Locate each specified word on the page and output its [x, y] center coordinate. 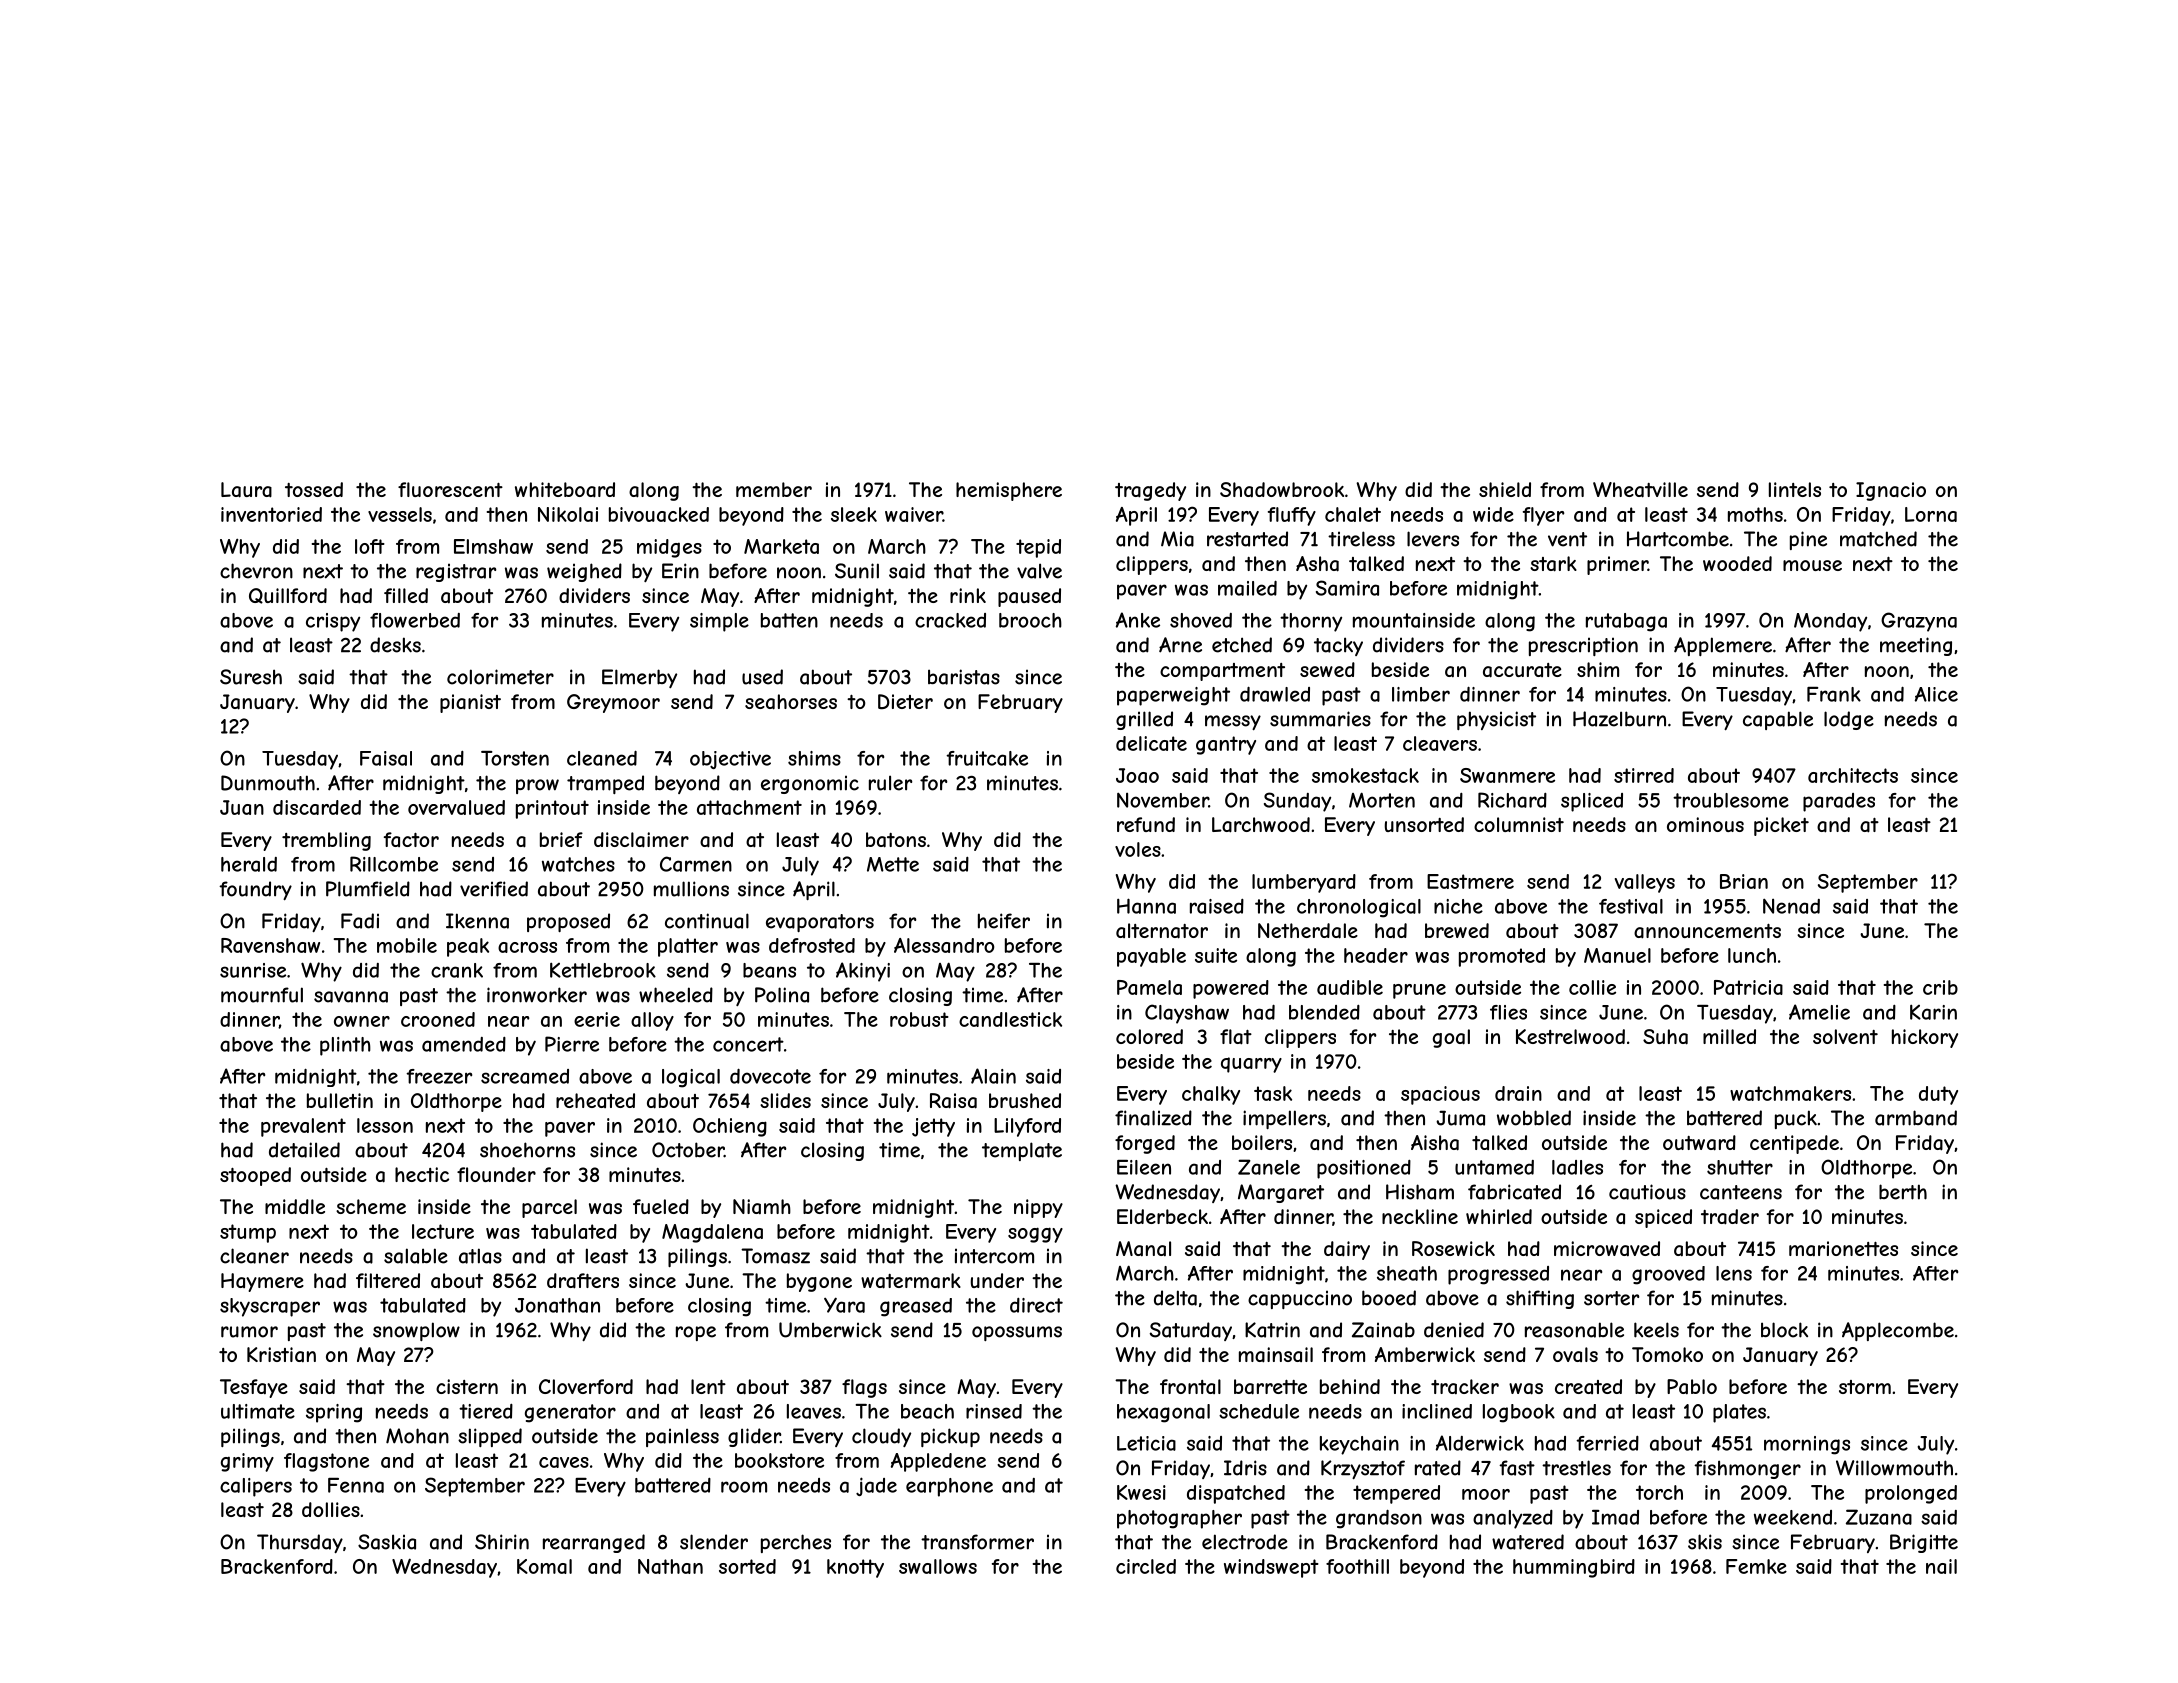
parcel [549, 1208]
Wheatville [1640, 490]
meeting [1916, 646]
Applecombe [1898, 1331]
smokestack [1365, 775]
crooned [438, 1019]
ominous [1705, 824]
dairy [1347, 1250]
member [774, 489]
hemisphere [1009, 491]
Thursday [300, 1543]
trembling [326, 841]
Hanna [1146, 906]
